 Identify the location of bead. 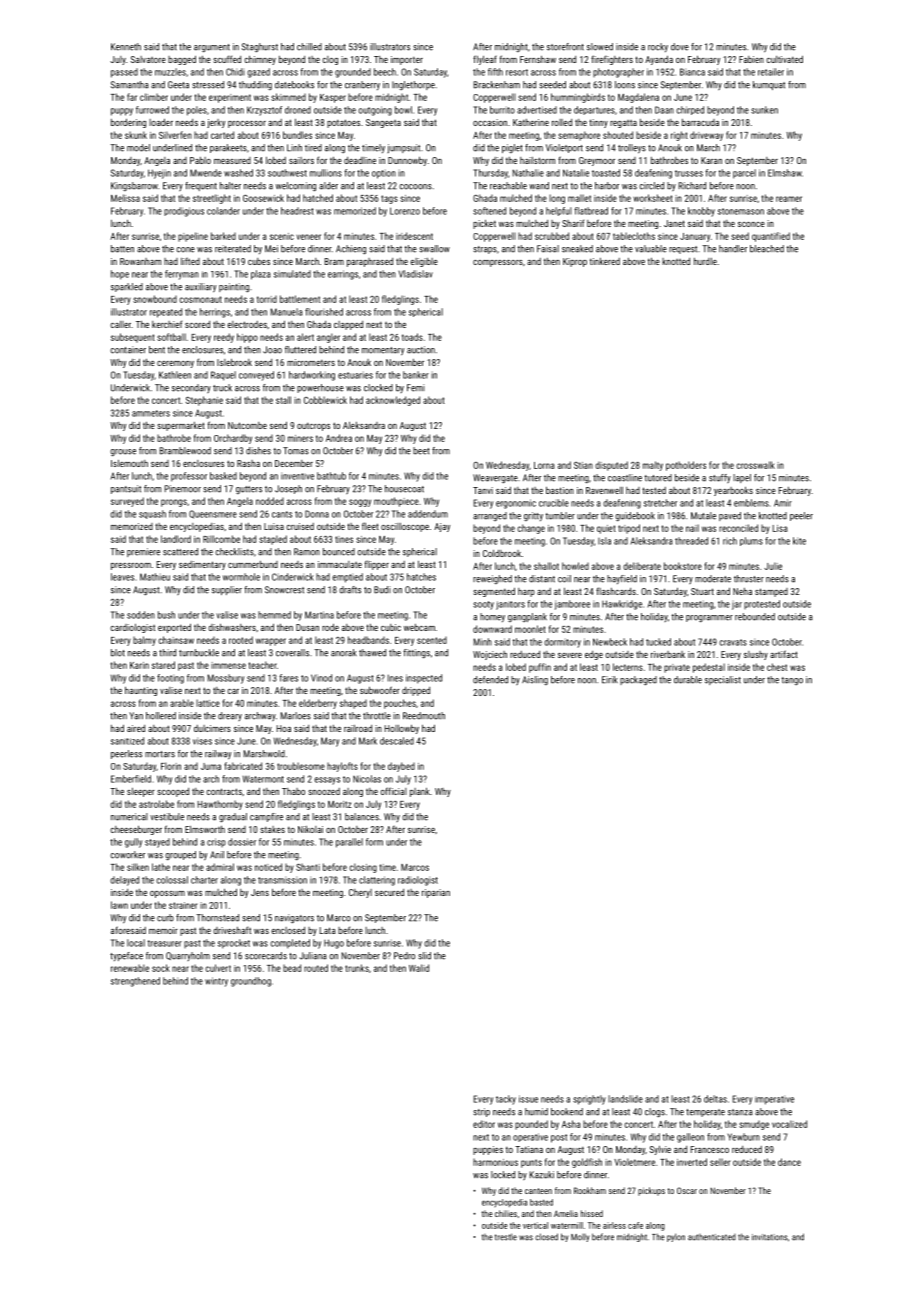
(292, 968).
